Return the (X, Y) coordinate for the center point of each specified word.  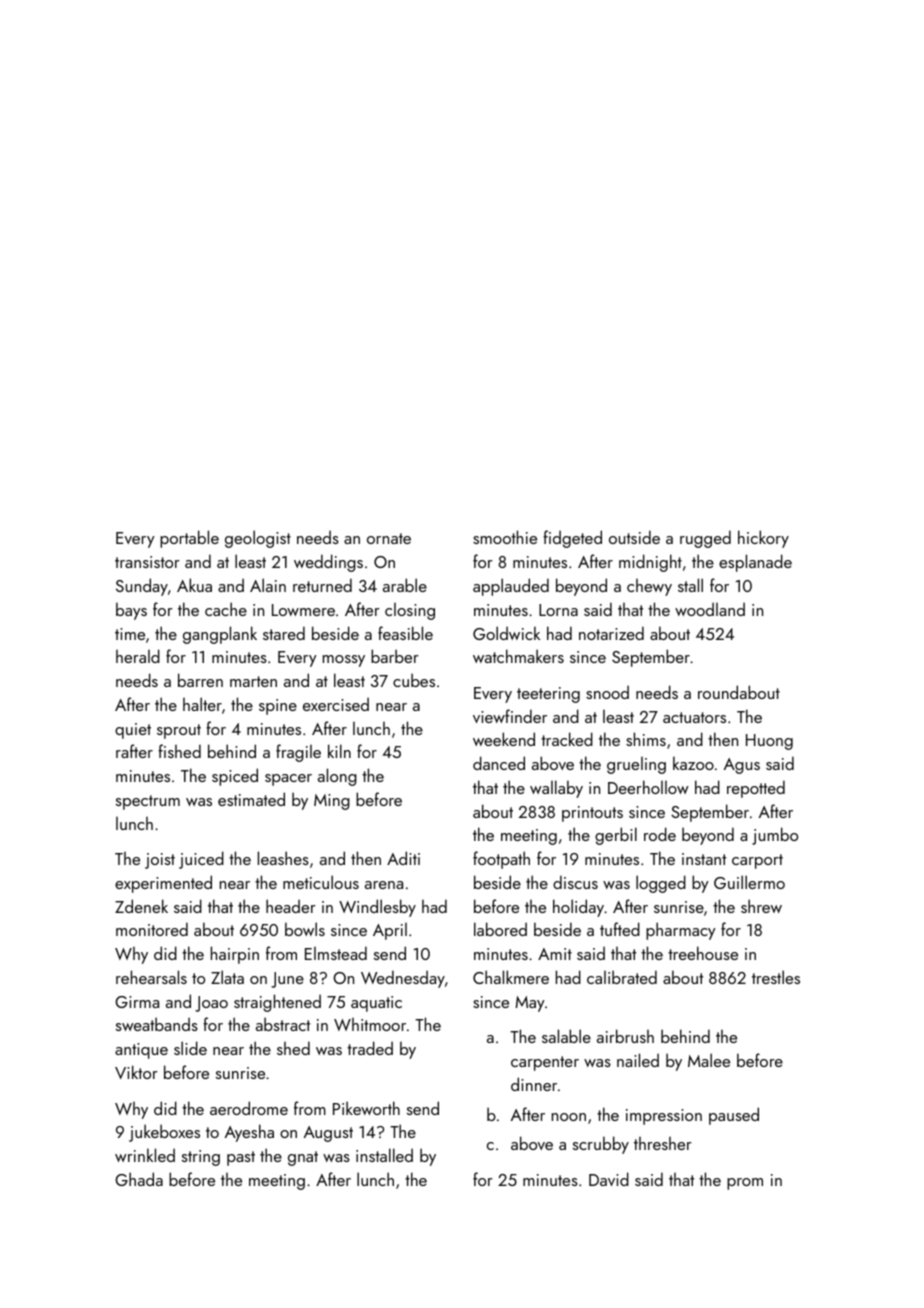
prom (745, 1184)
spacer (288, 780)
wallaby (556, 789)
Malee (709, 1060)
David (609, 1179)
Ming (332, 802)
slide (190, 1048)
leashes (283, 858)
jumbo (775, 836)
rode (660, 834)
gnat (303, 1158)
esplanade (755, 563)
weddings (328, 563)
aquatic (376, 1004)
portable (189, 539)
